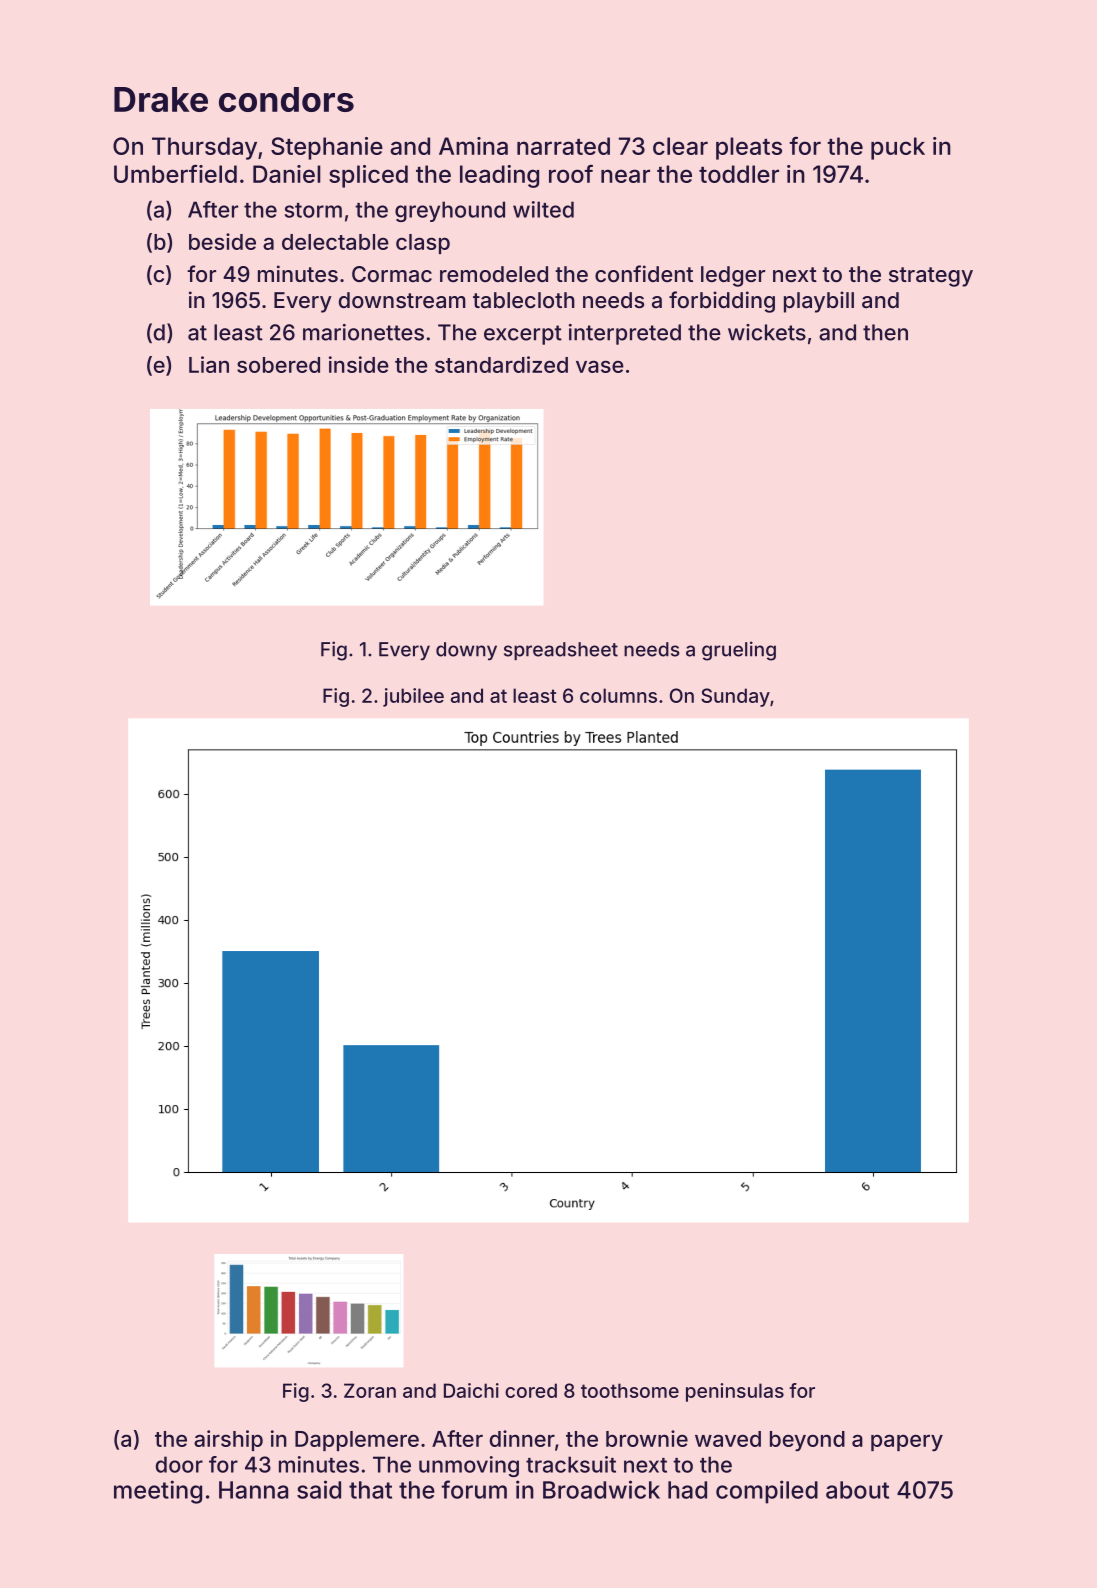 The width and height of the document is (1097, 1588). I want to click on Daichi, so click(471, 1390).
